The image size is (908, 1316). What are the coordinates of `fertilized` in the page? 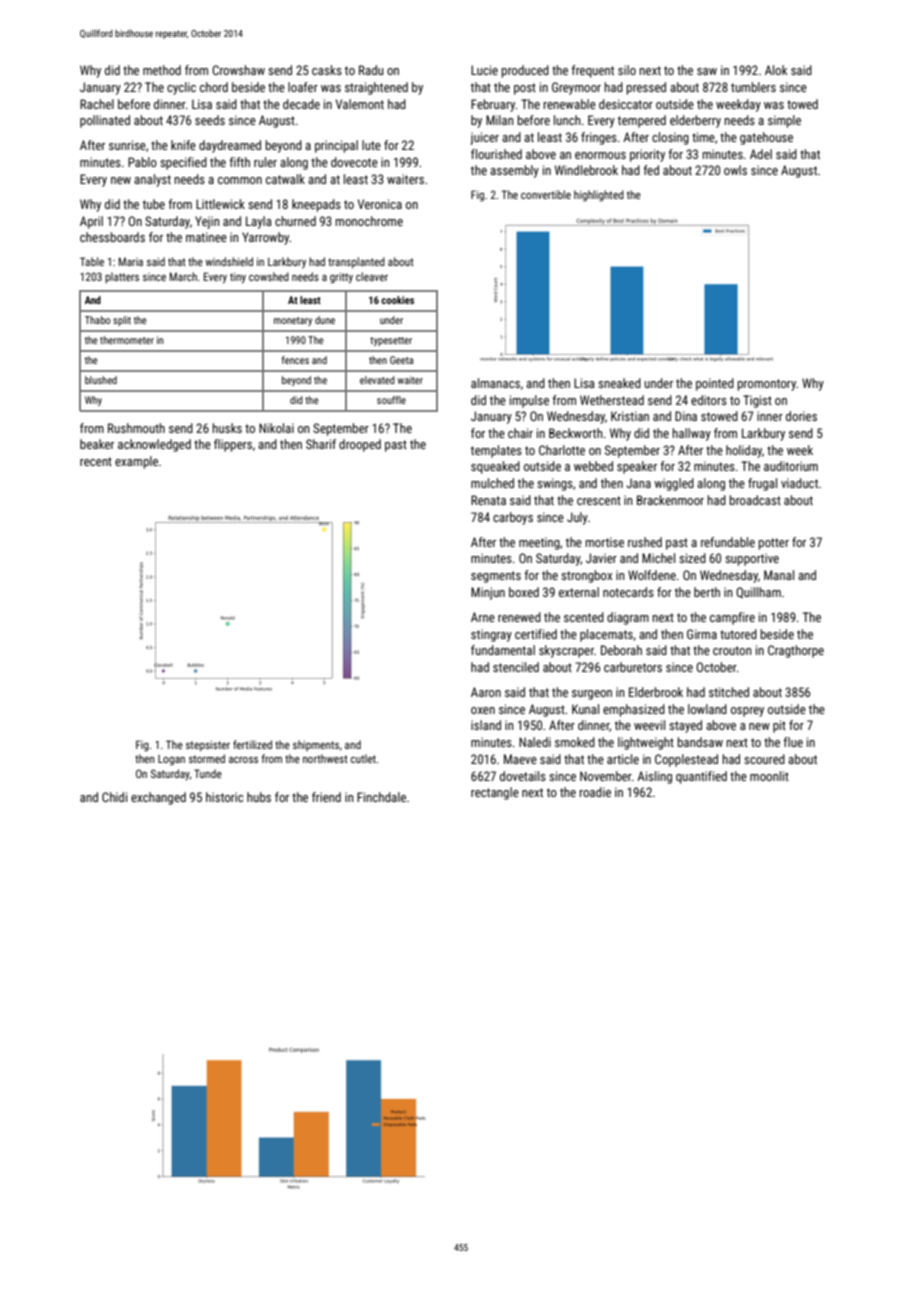 It's located at (252, 744).
